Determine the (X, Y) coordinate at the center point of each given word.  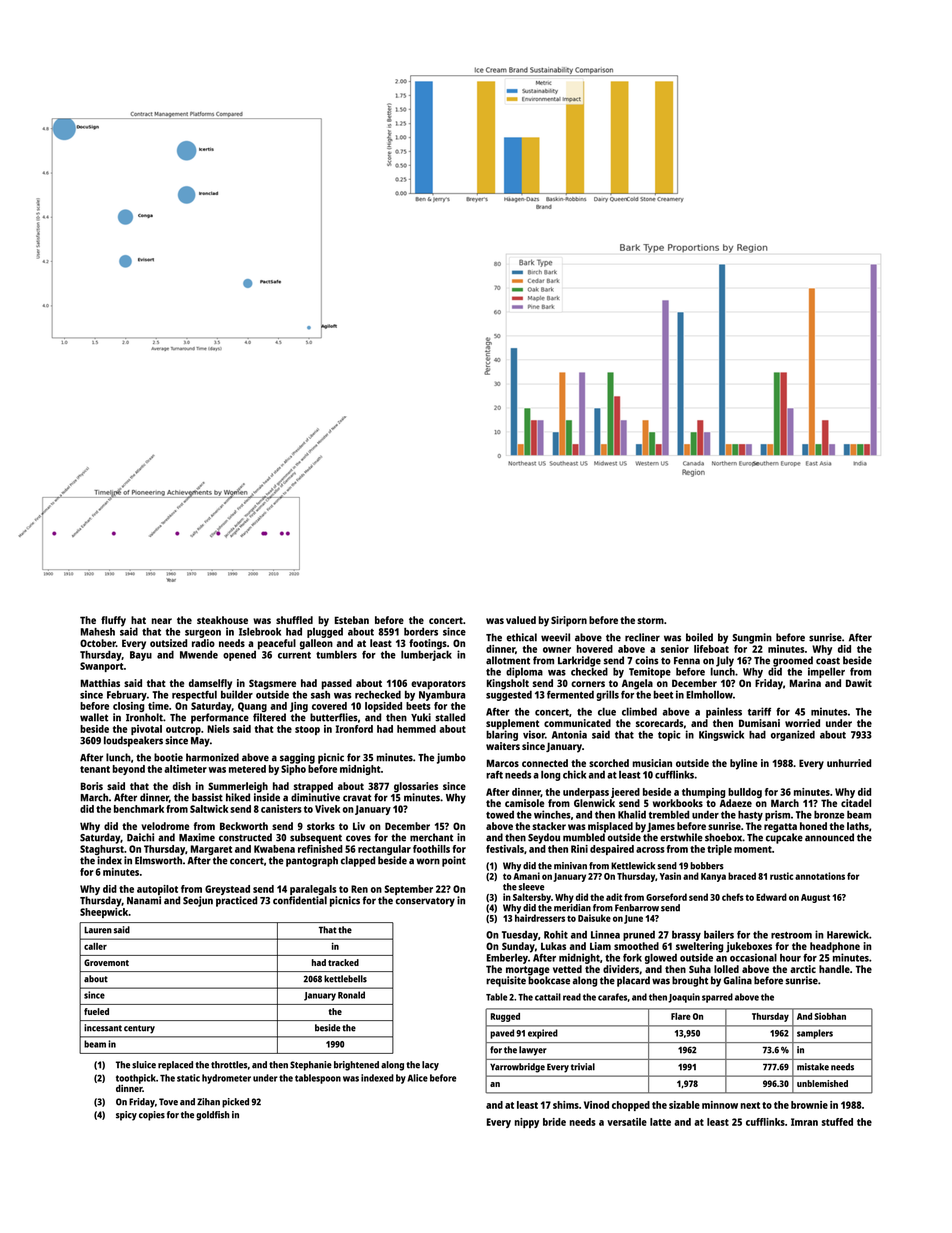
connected (545, 763)
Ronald (351, 995)
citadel (856, 803)
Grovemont (106, 962)
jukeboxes (749, 947)
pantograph (312, 861)
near (162, 621)
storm (650, 620)
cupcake (784, 838)
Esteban (352, 620)
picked (235, 1103)
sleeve (531, 887)
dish (182, 786)
